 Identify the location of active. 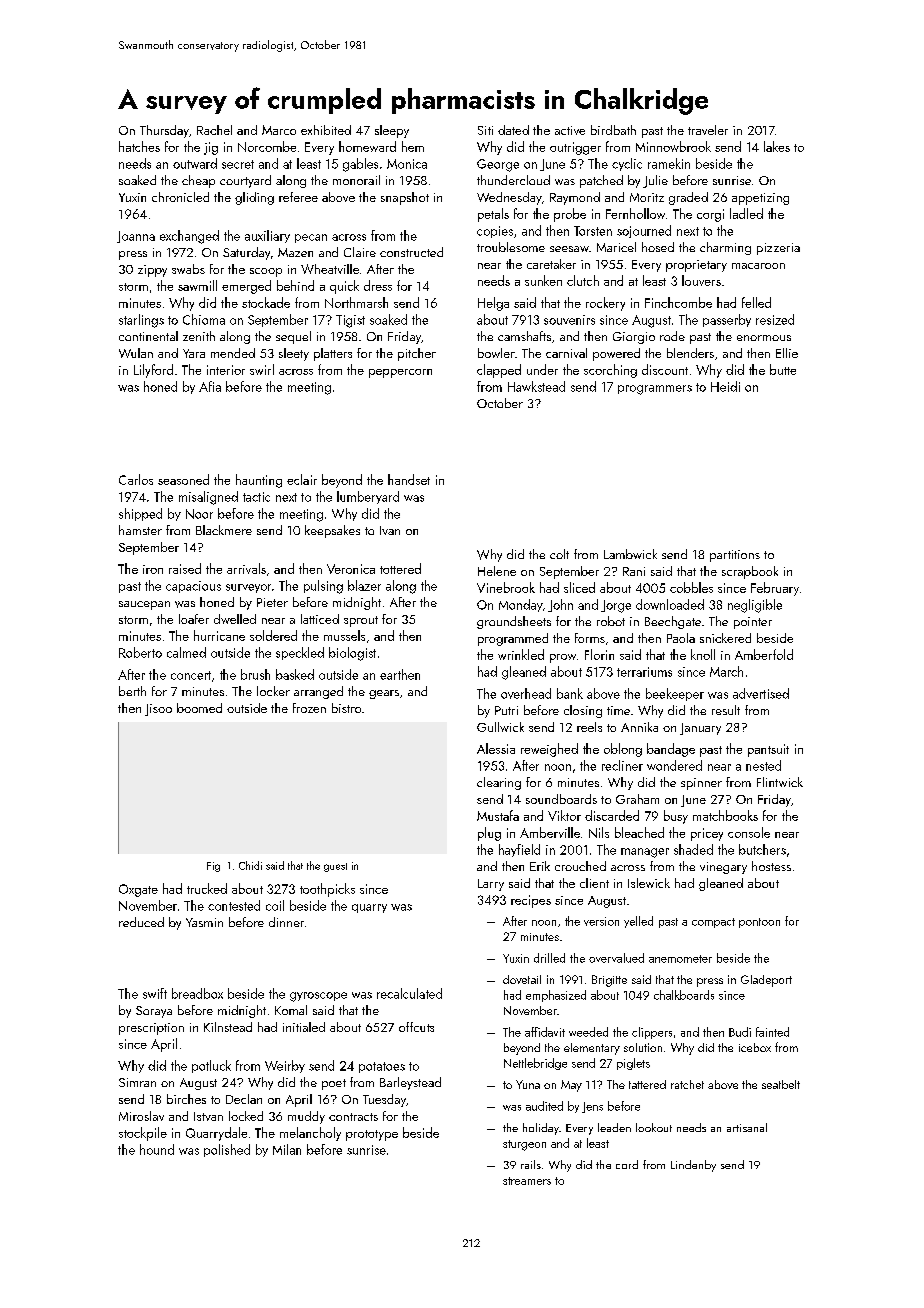
(570, 130).
